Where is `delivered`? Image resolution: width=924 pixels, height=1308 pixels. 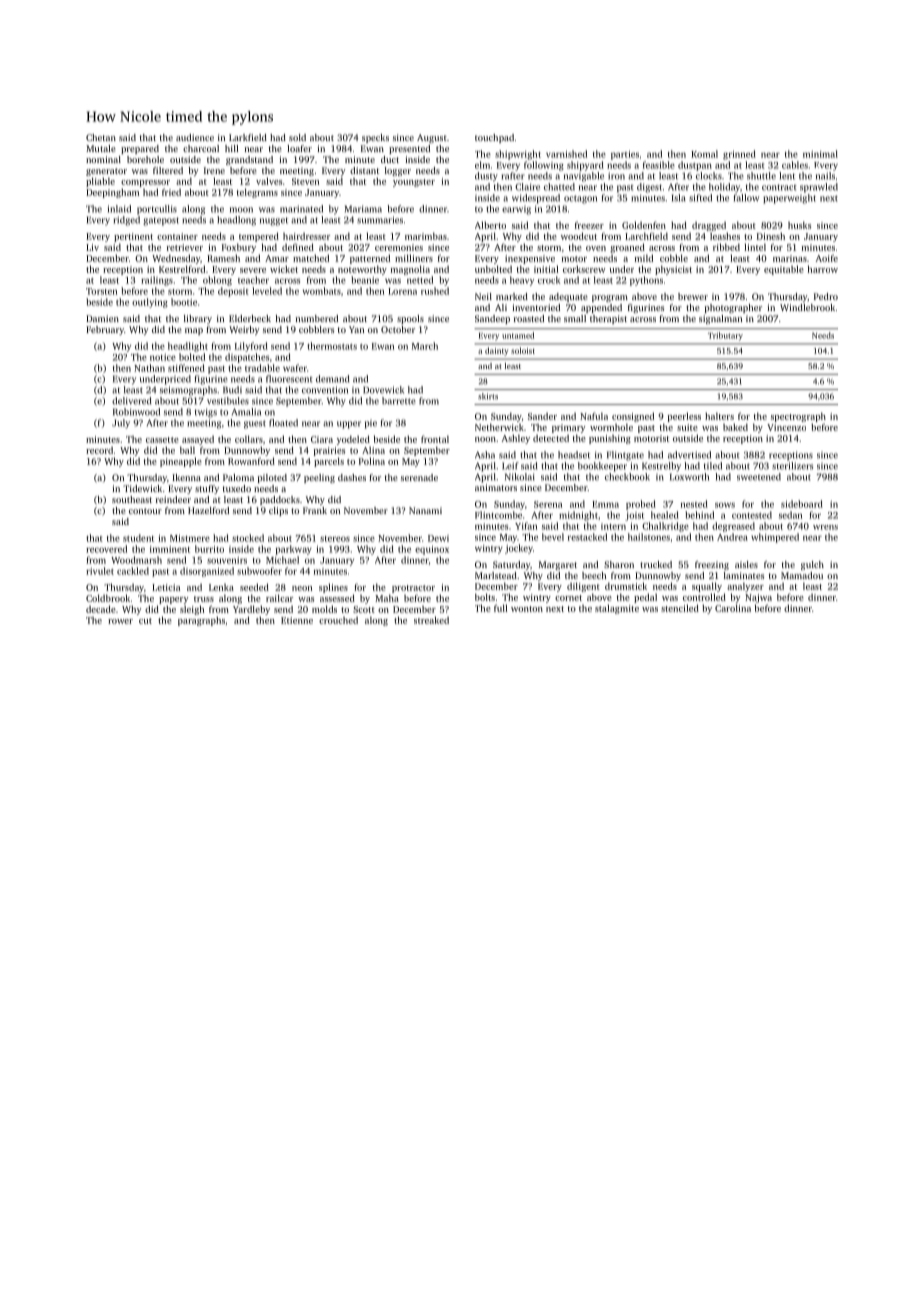 delivered is located at coordinates (131, 401).
